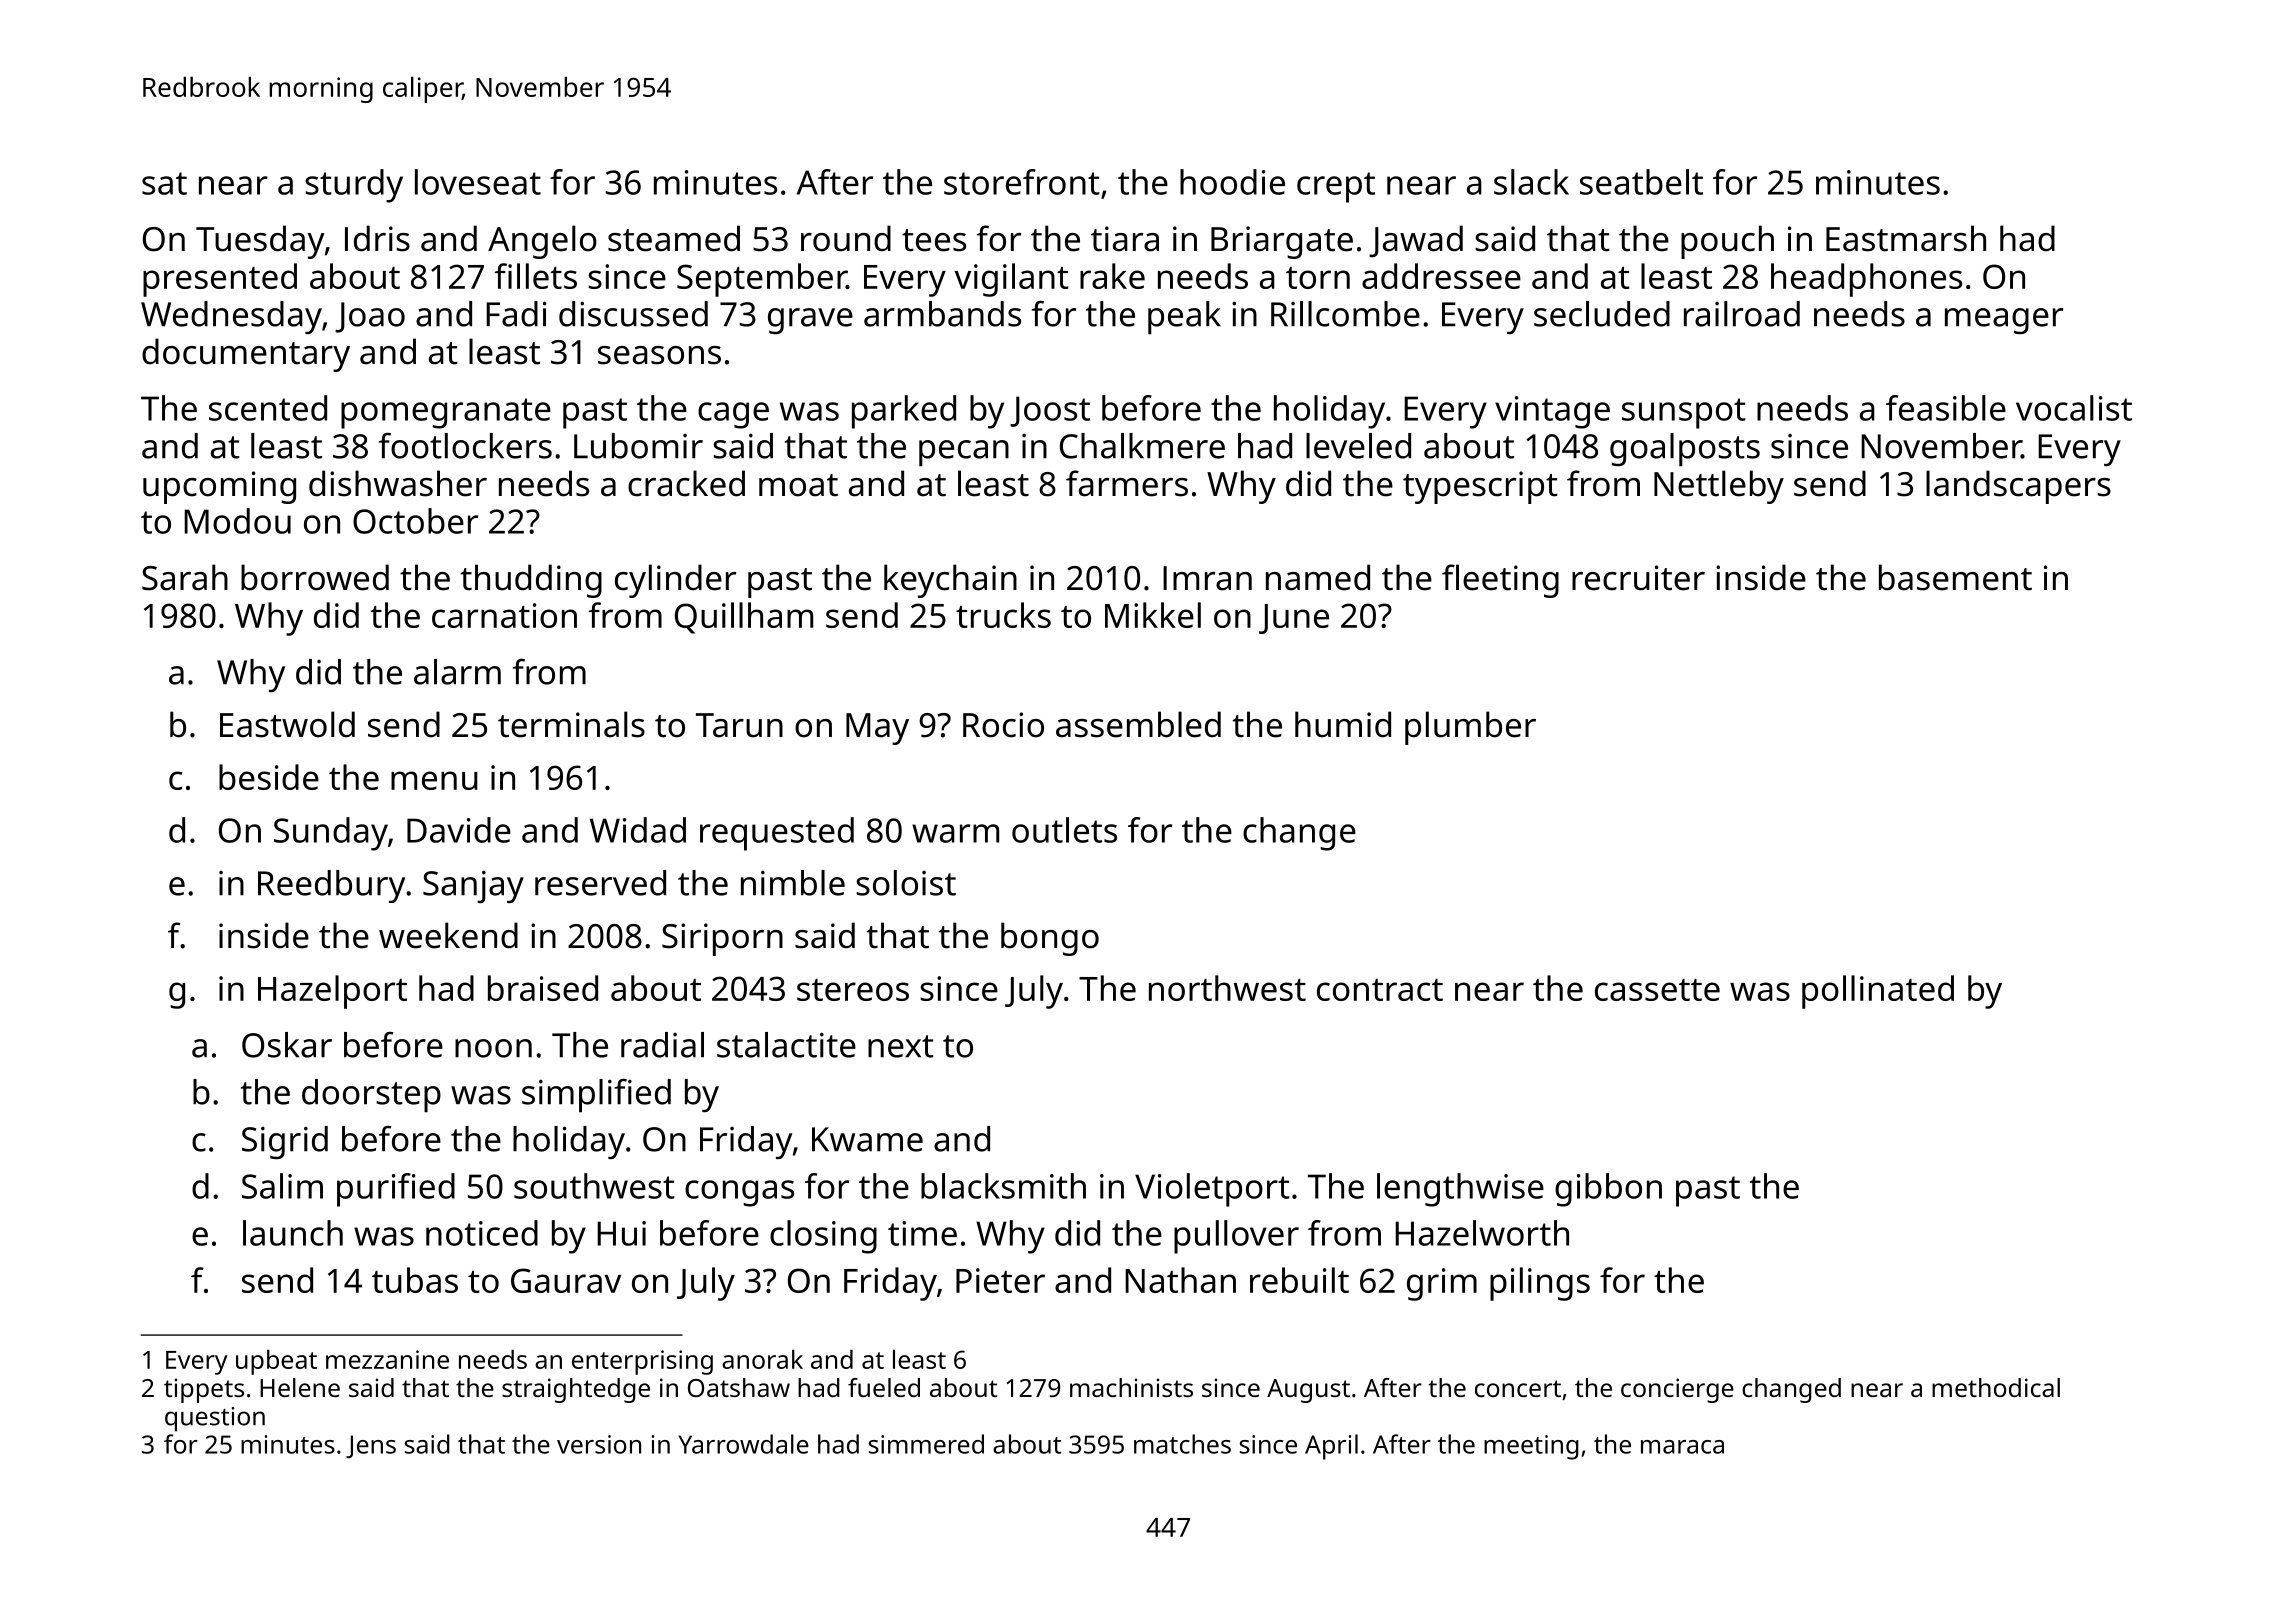  I want to click on addressee, so click(1441, 276).
